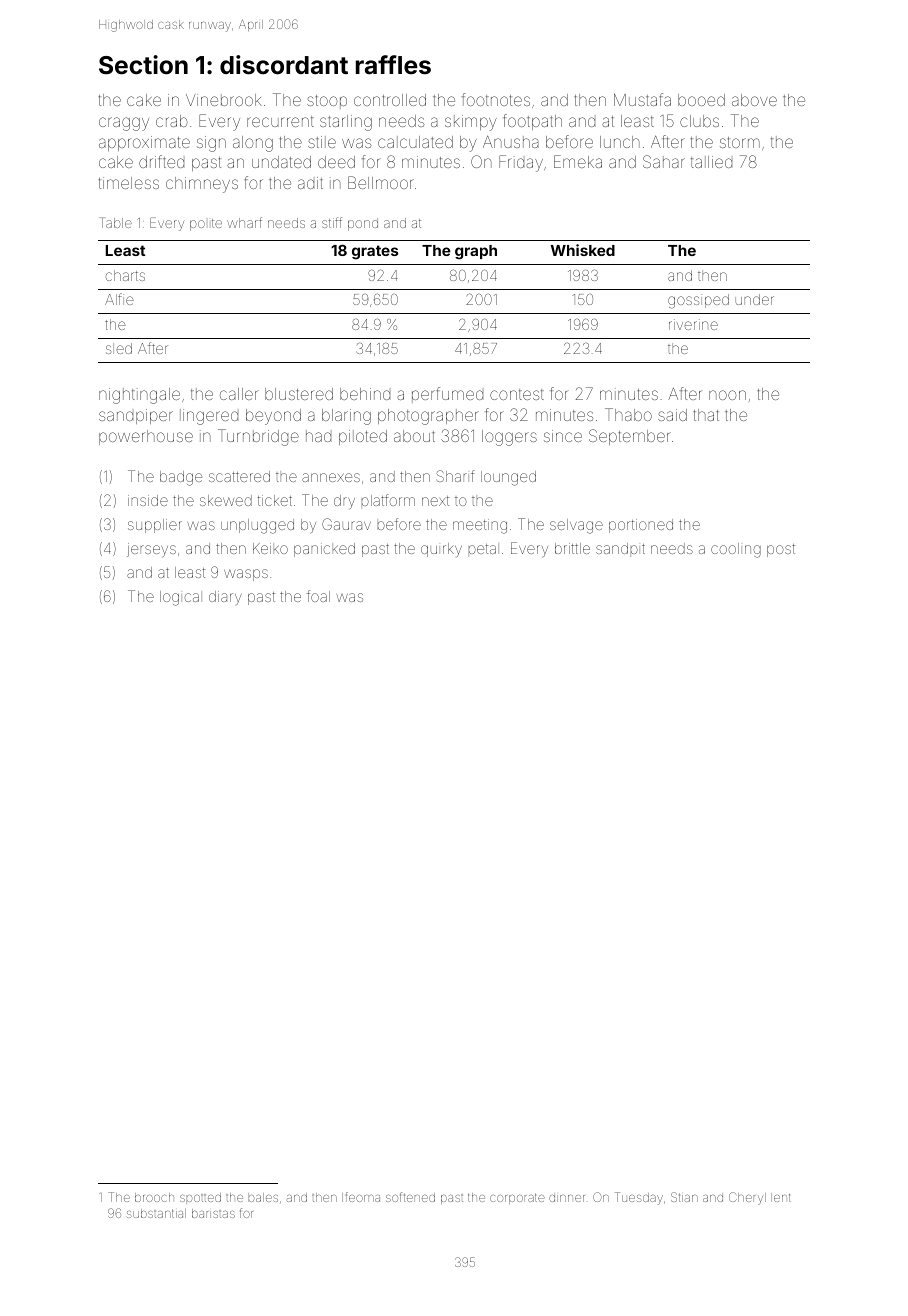 The width and height of the page is (908, 1316). What do you see at coordinates (224, 100) in the page?
I see `Vinebrook` at bounding box center [224, 100].
